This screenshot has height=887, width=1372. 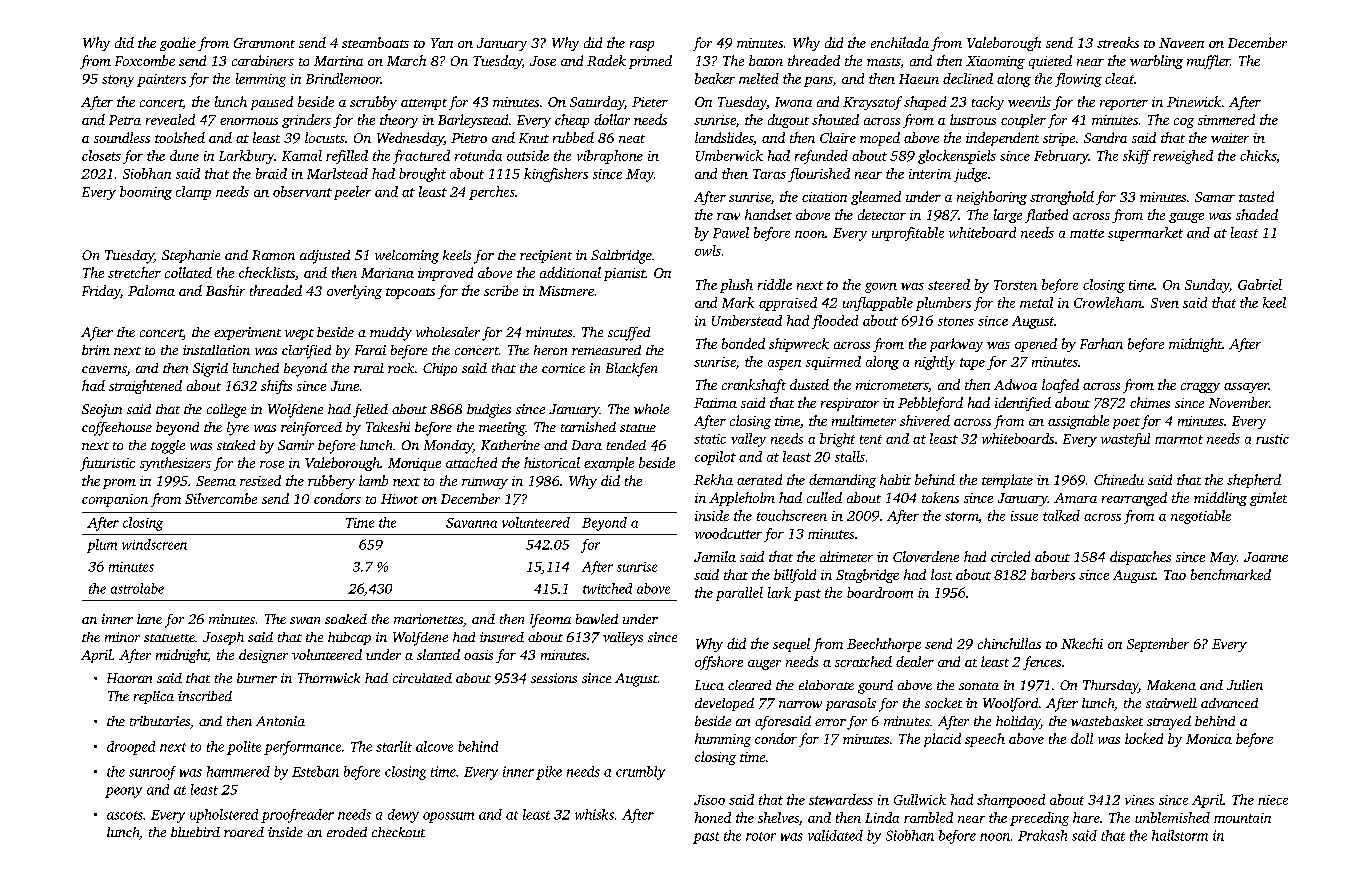 What do you see at coordinates (154, 544) in the screenshot?
I see `windscreen` at bounding box center [154, 544].
